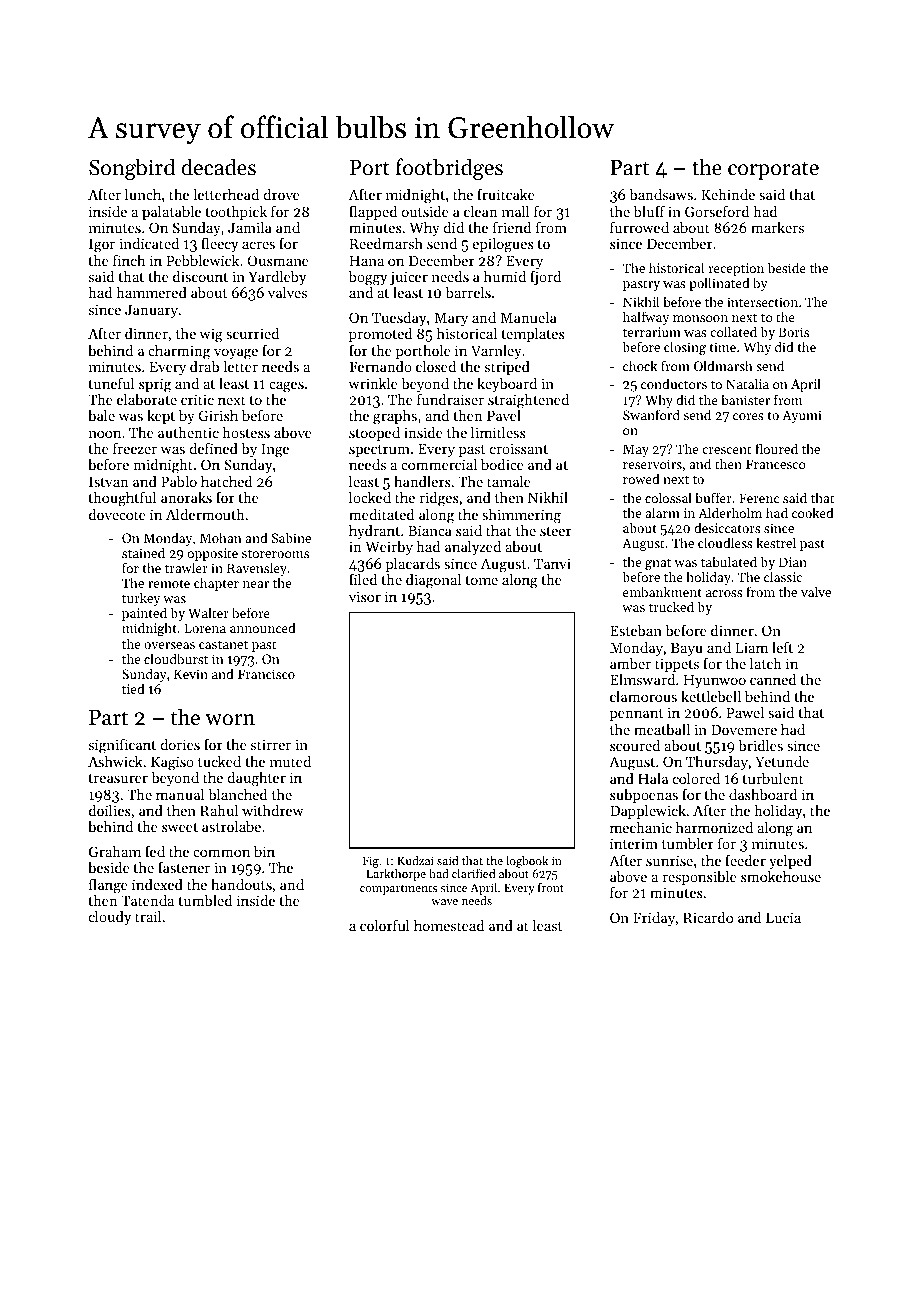 This screenshot has width=924, height=1308. What do you see at coordinates (450, 399) in the screenshot?
I see `fundraiser` at bounding box center [450, 399].
